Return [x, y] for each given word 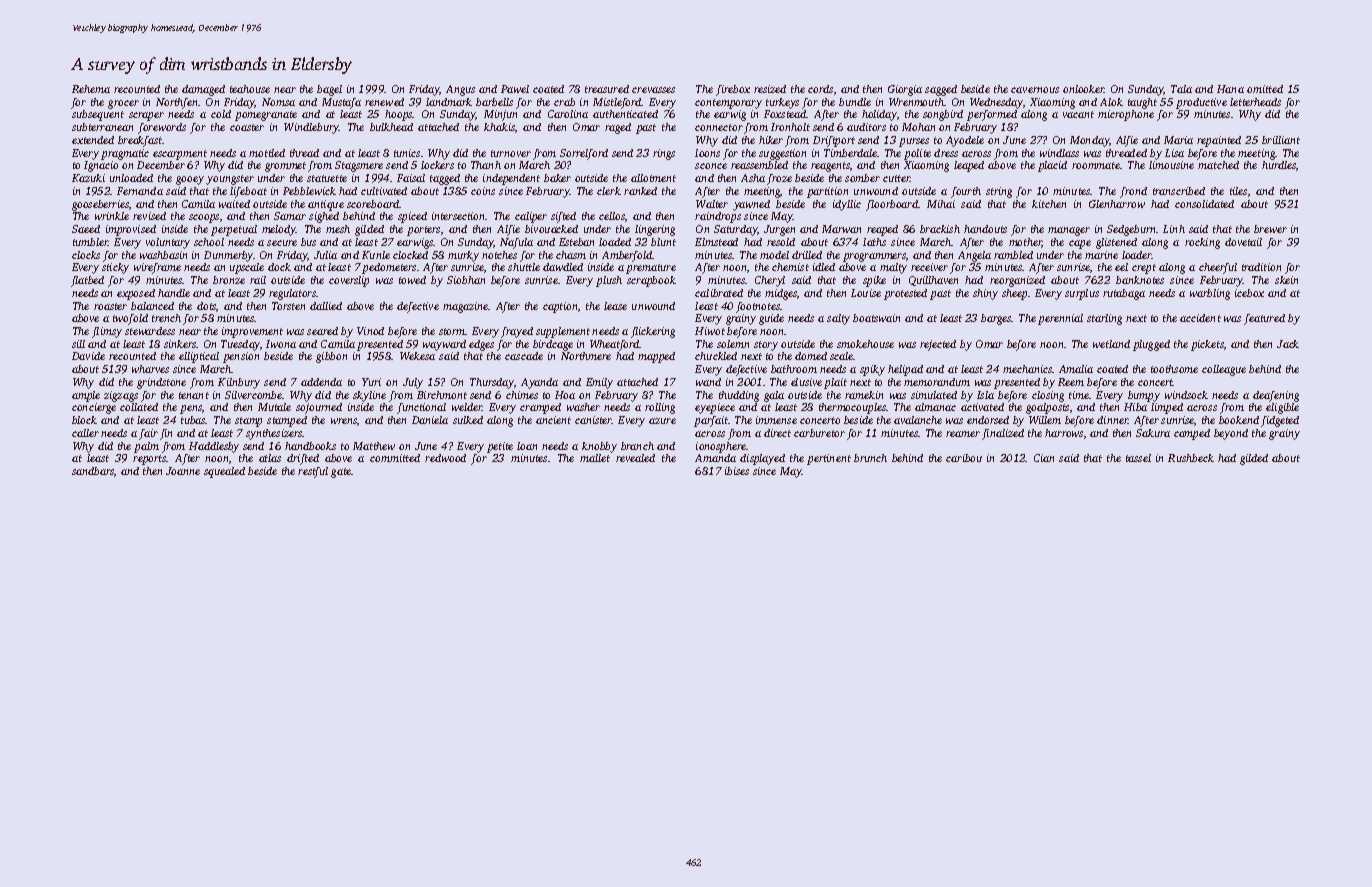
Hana [1230, 89]
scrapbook [651, 281]
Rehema [91, 89]
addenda [321, 382]
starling [1104, 319]
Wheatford [615, 345]
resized [770, 89]
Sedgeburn [1132, 230]
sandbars [93, 471]
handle [174, 293]
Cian [1044, 458]
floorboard [892, 205]
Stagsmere [359, 166]
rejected [938, 345]
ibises [737, 471]
